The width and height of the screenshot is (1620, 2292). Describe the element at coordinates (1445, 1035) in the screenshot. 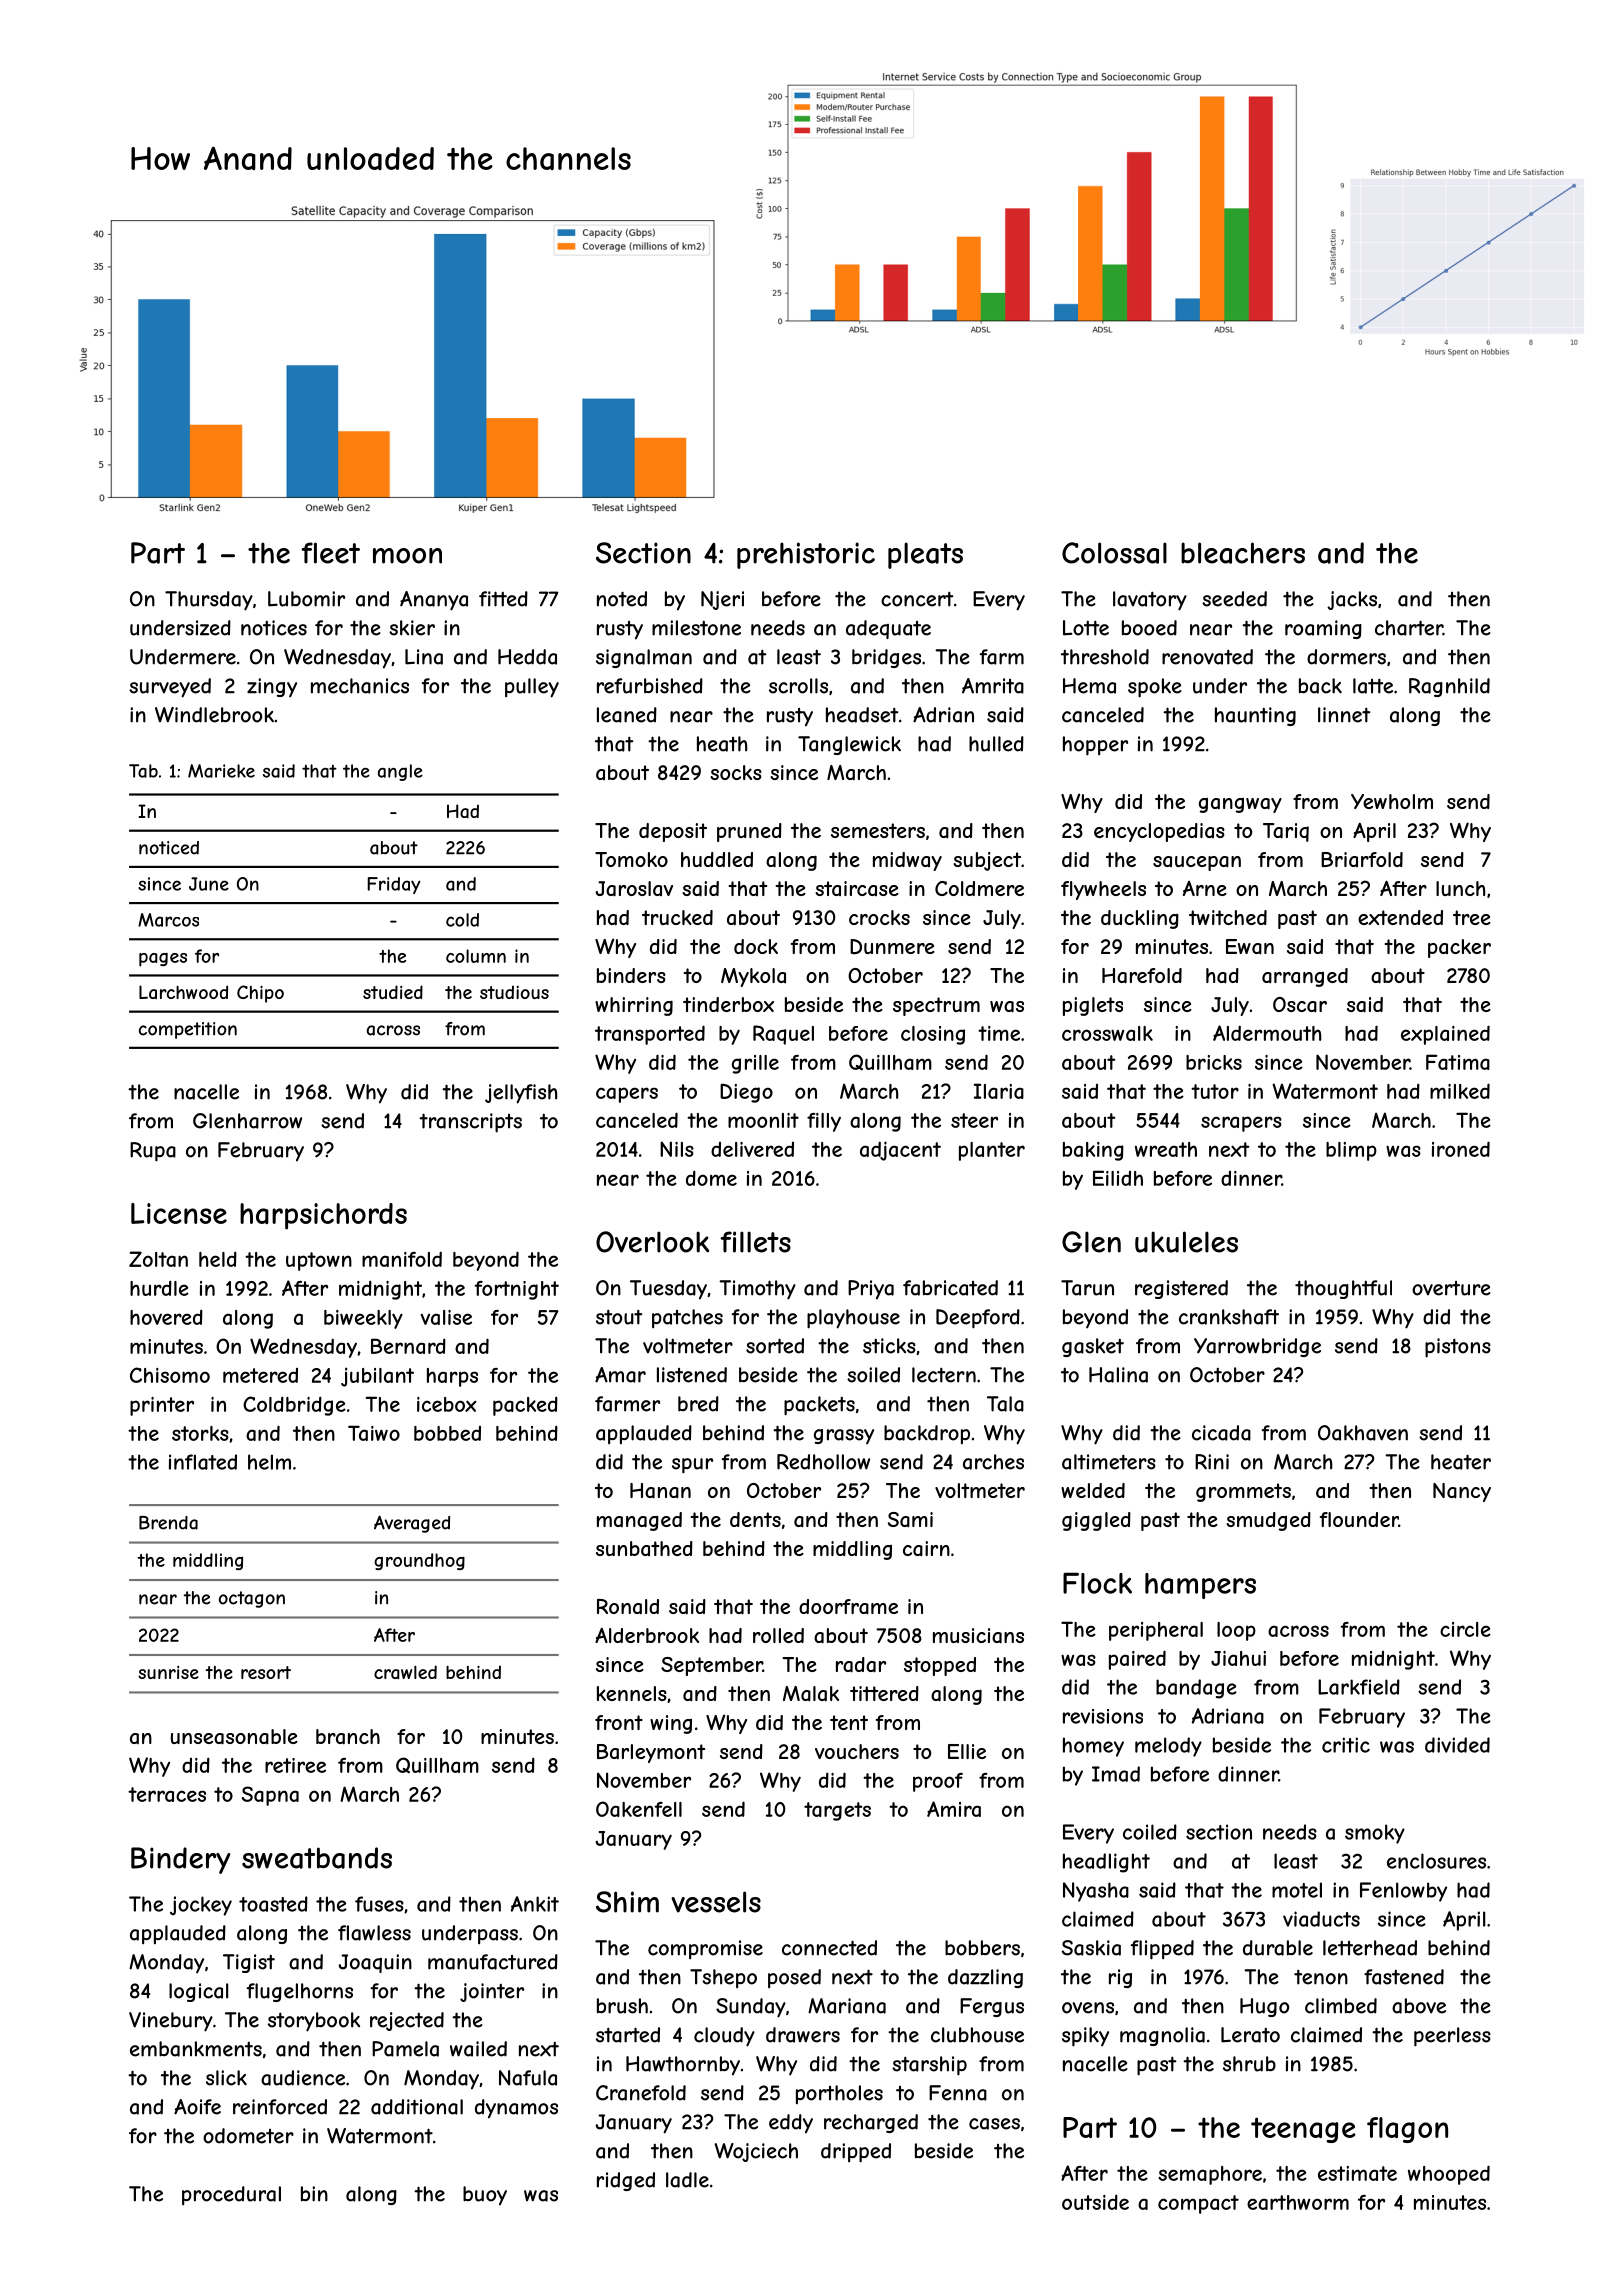

I see `explained` at that location.
